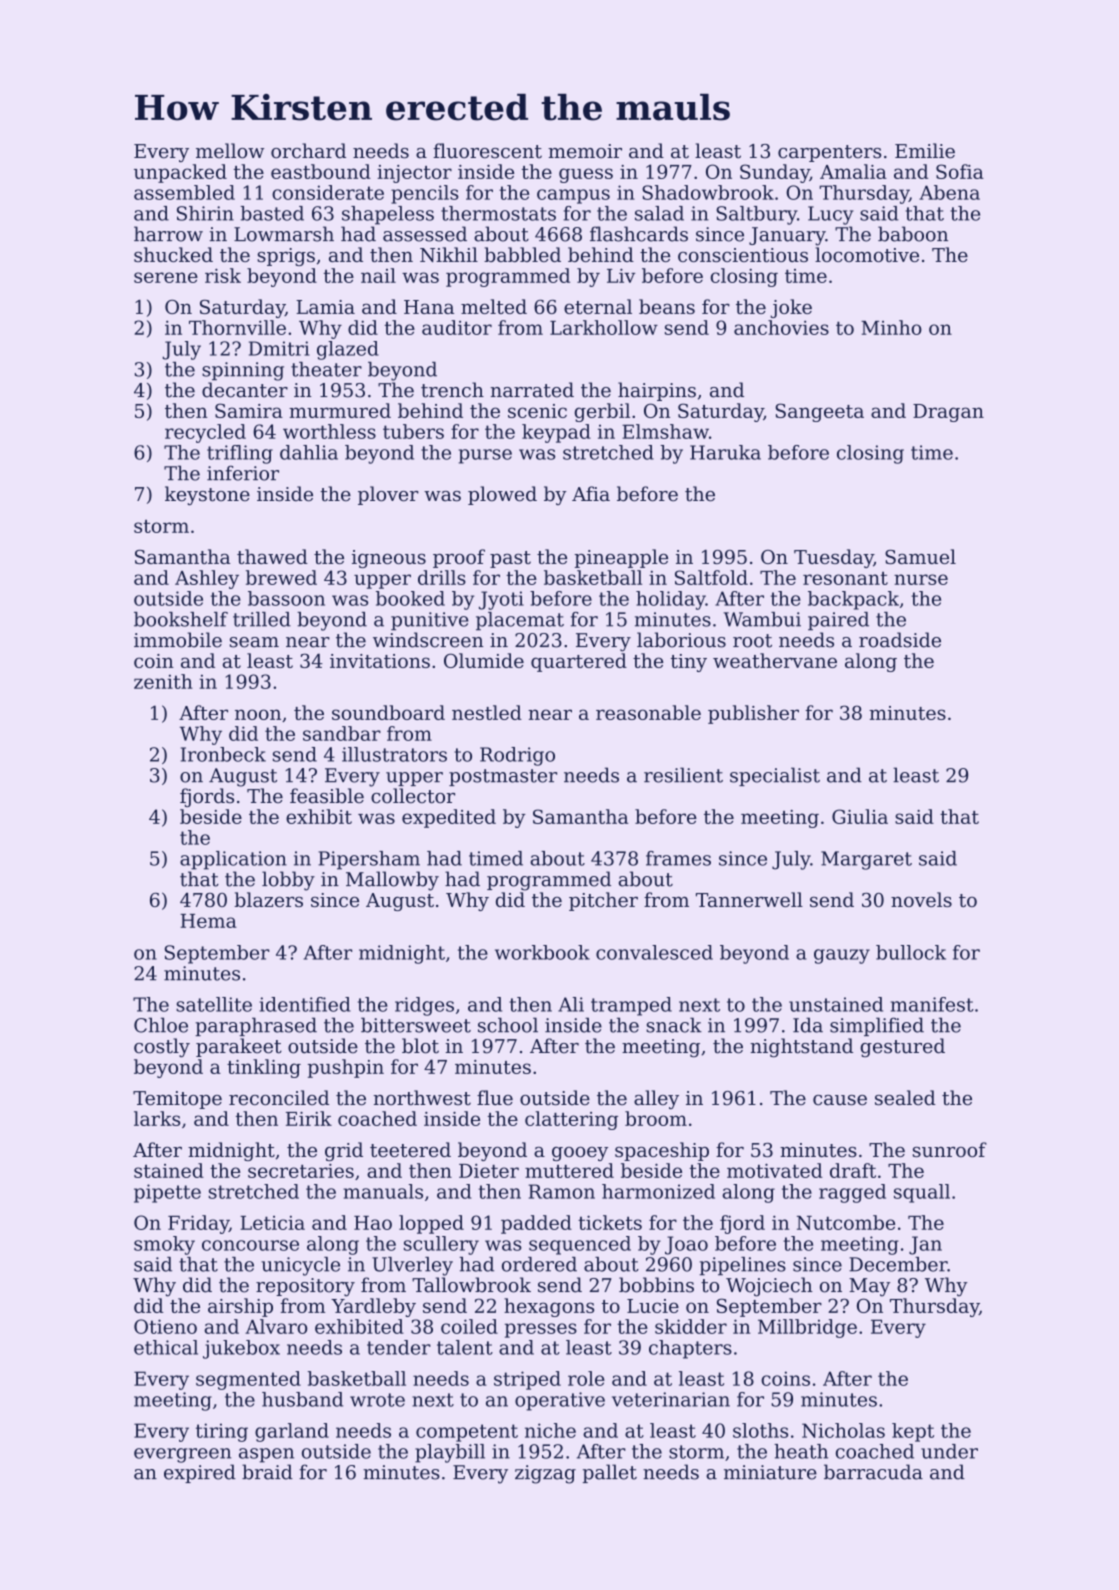  I want to click on Olumide, so click(484, 660).
